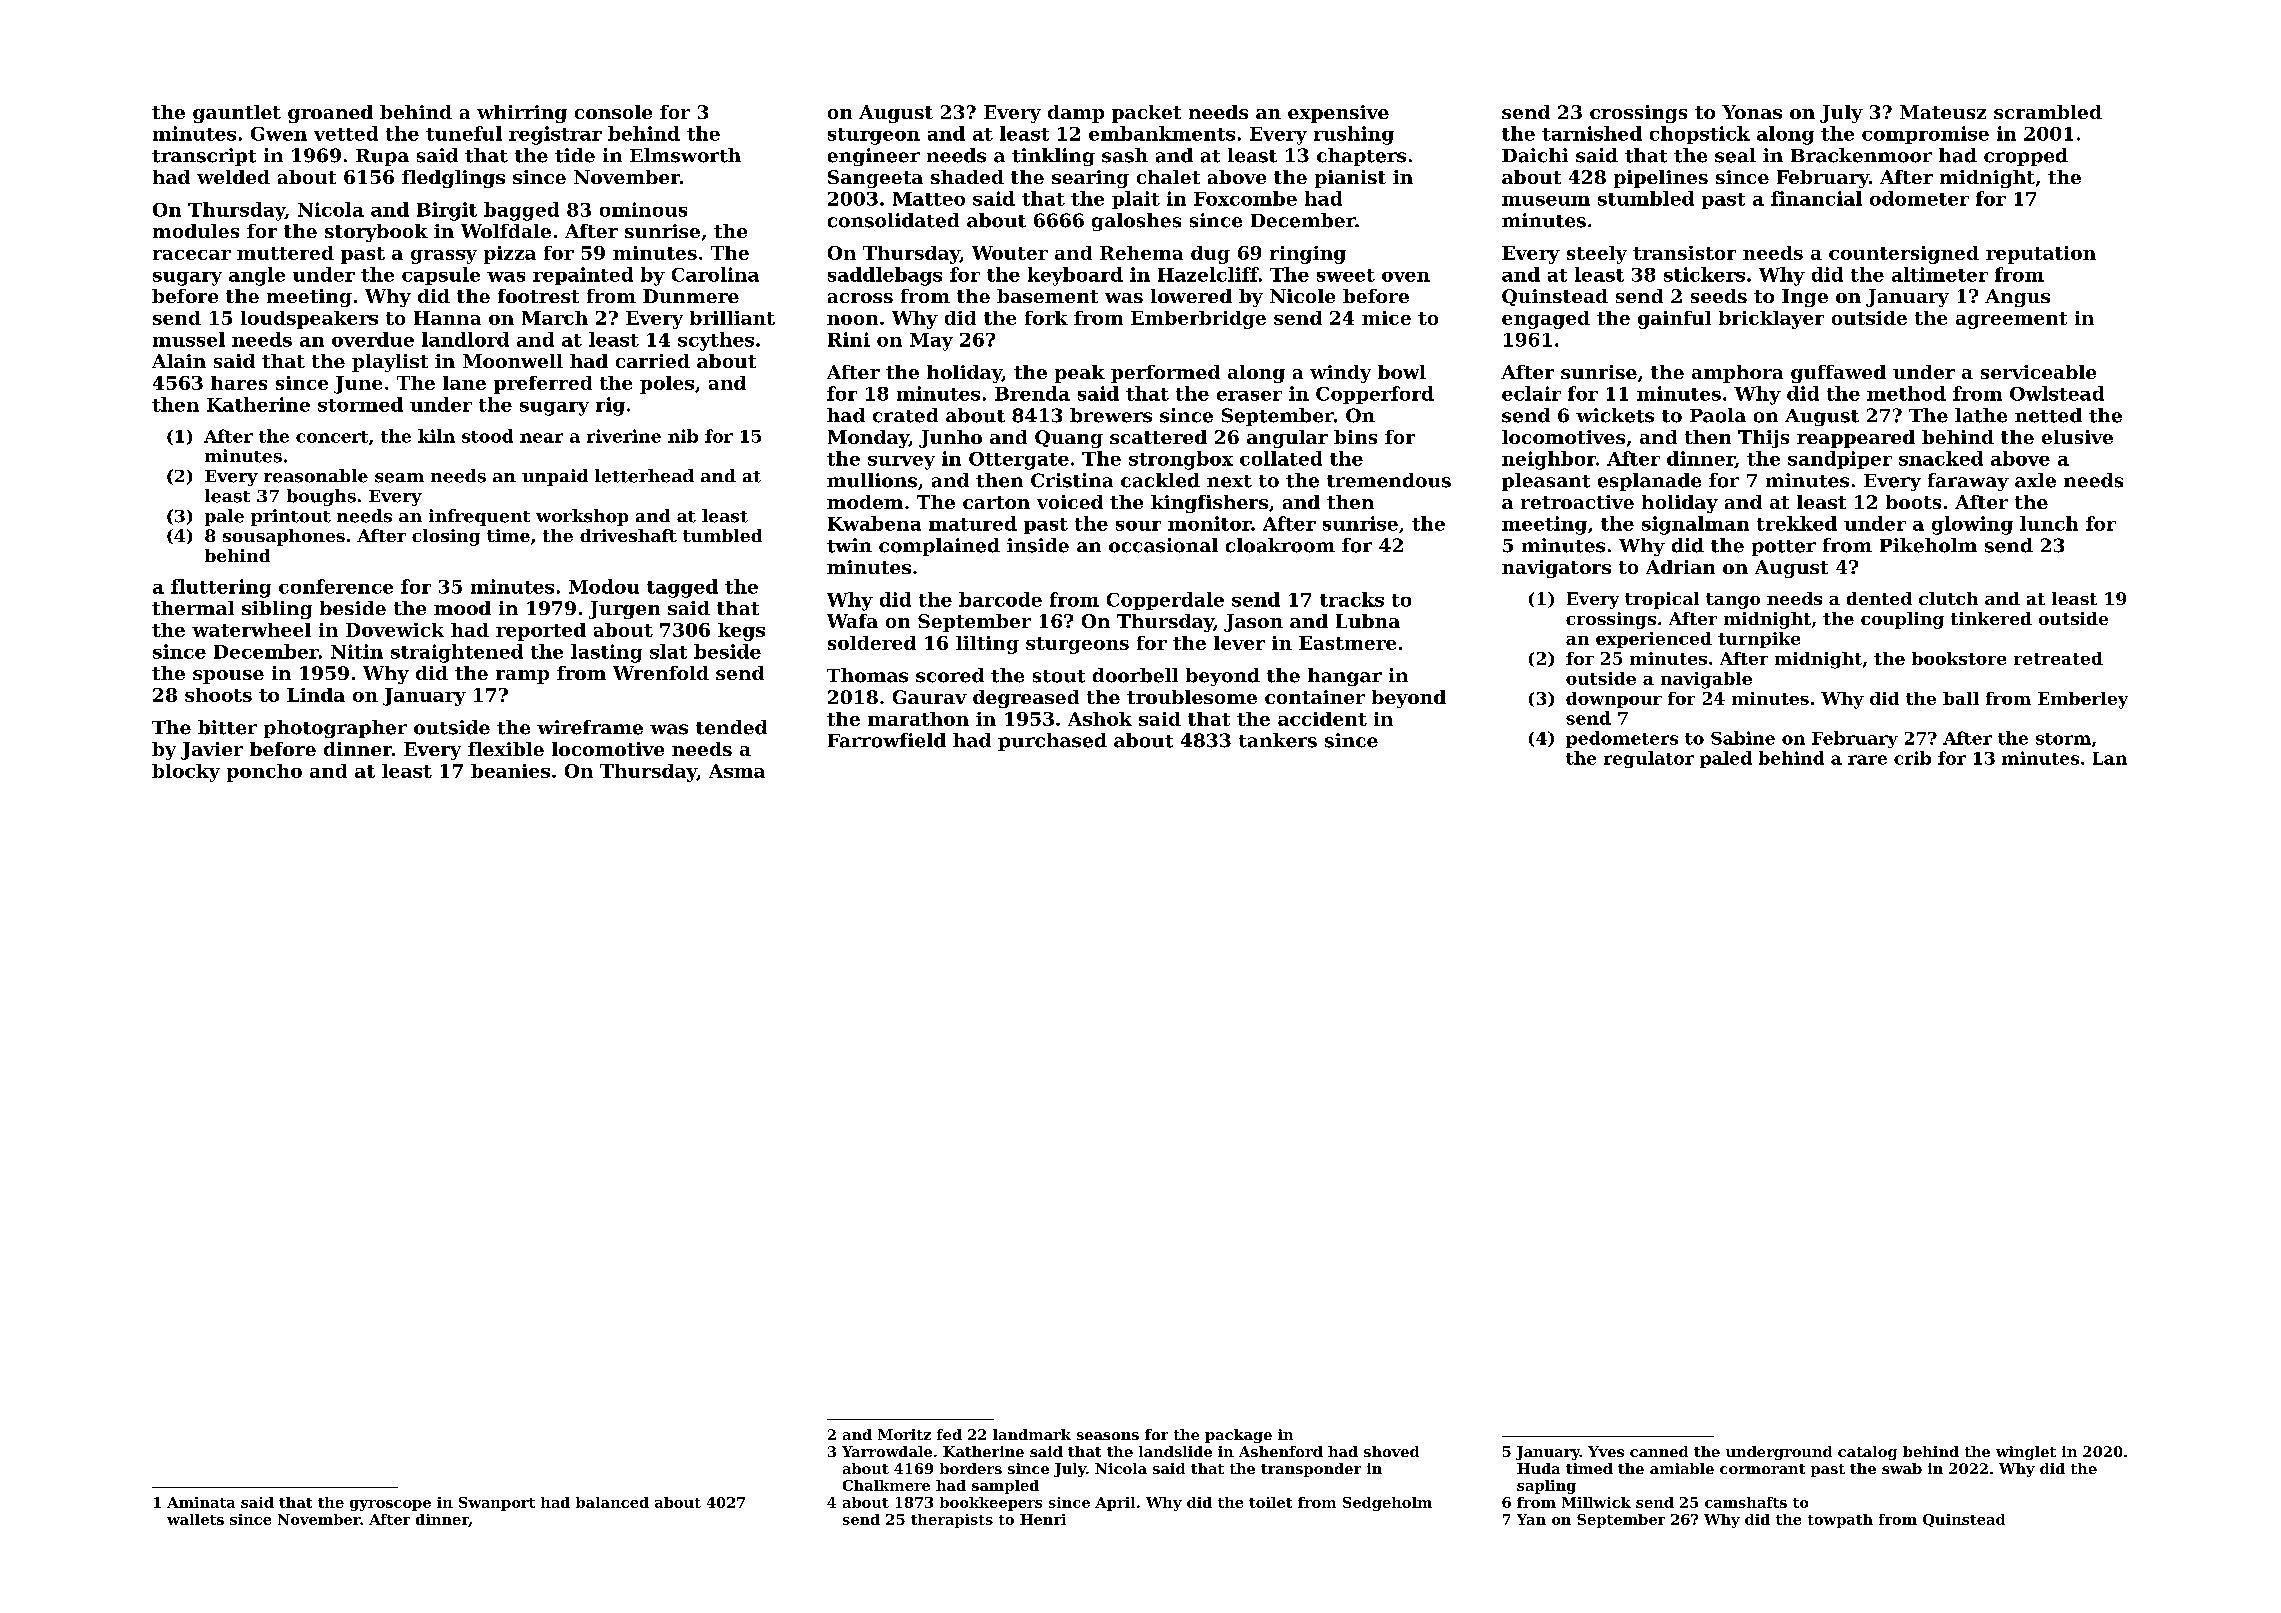 The image size is (2281, 1613). Describe the element at coordinates (186, 773) in the screenshot. I see `blocky` at that location.
